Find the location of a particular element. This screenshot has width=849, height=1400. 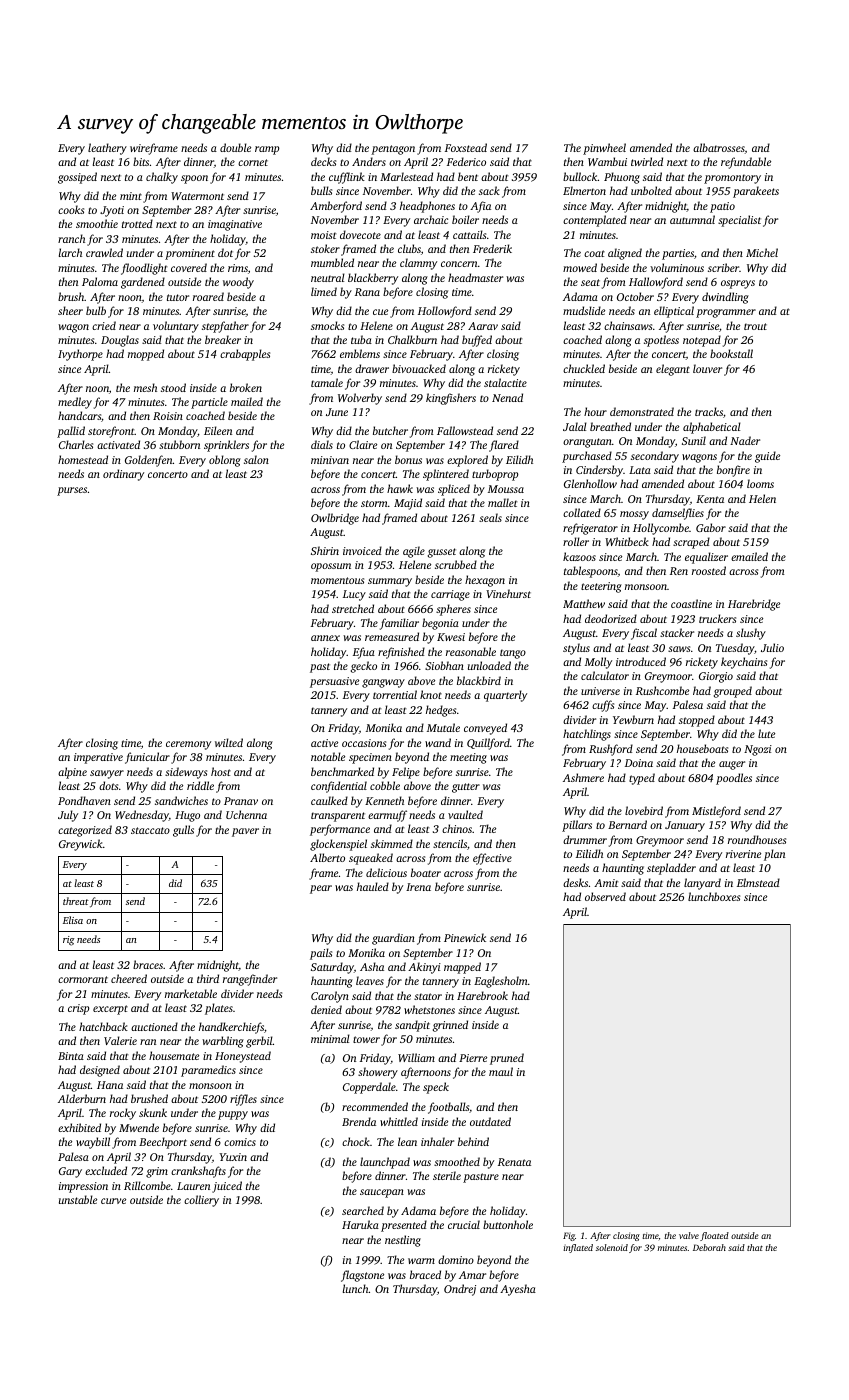

promontory is located at coordinates (732, 179).
